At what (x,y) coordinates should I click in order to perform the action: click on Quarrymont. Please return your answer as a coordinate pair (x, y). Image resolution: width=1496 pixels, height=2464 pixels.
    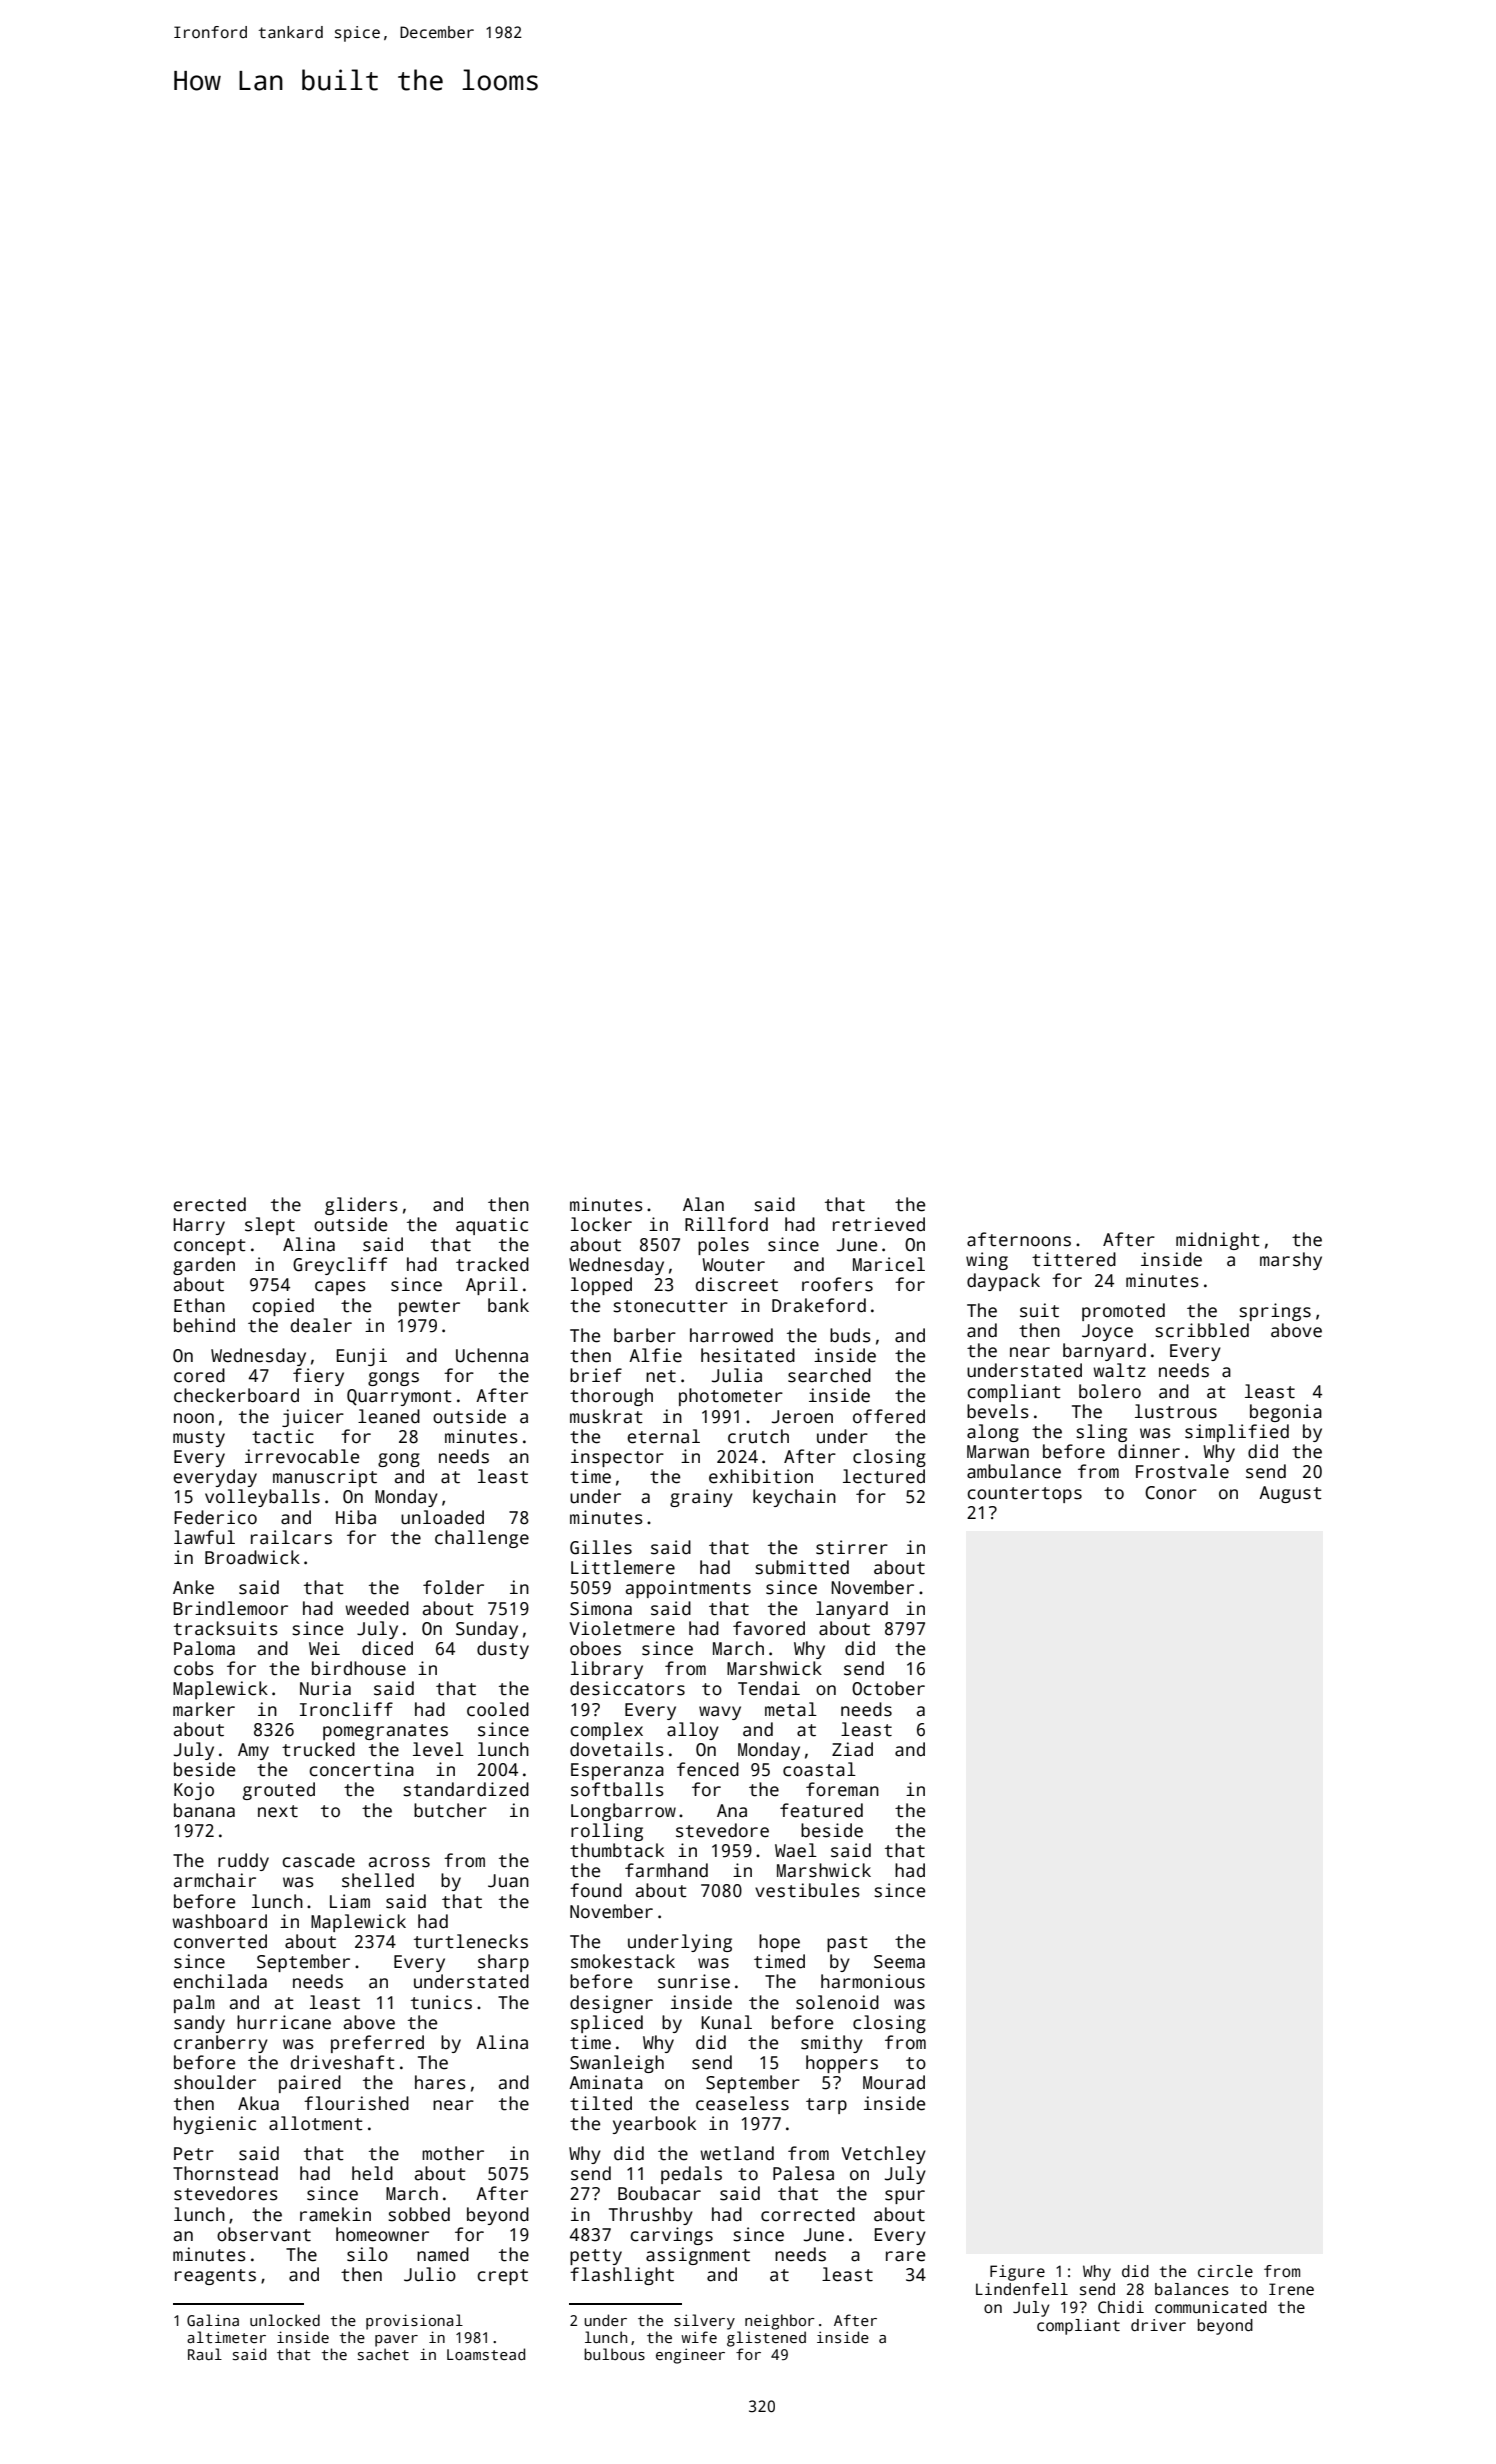
    Looking at the image, I should click on (399, 1397).
